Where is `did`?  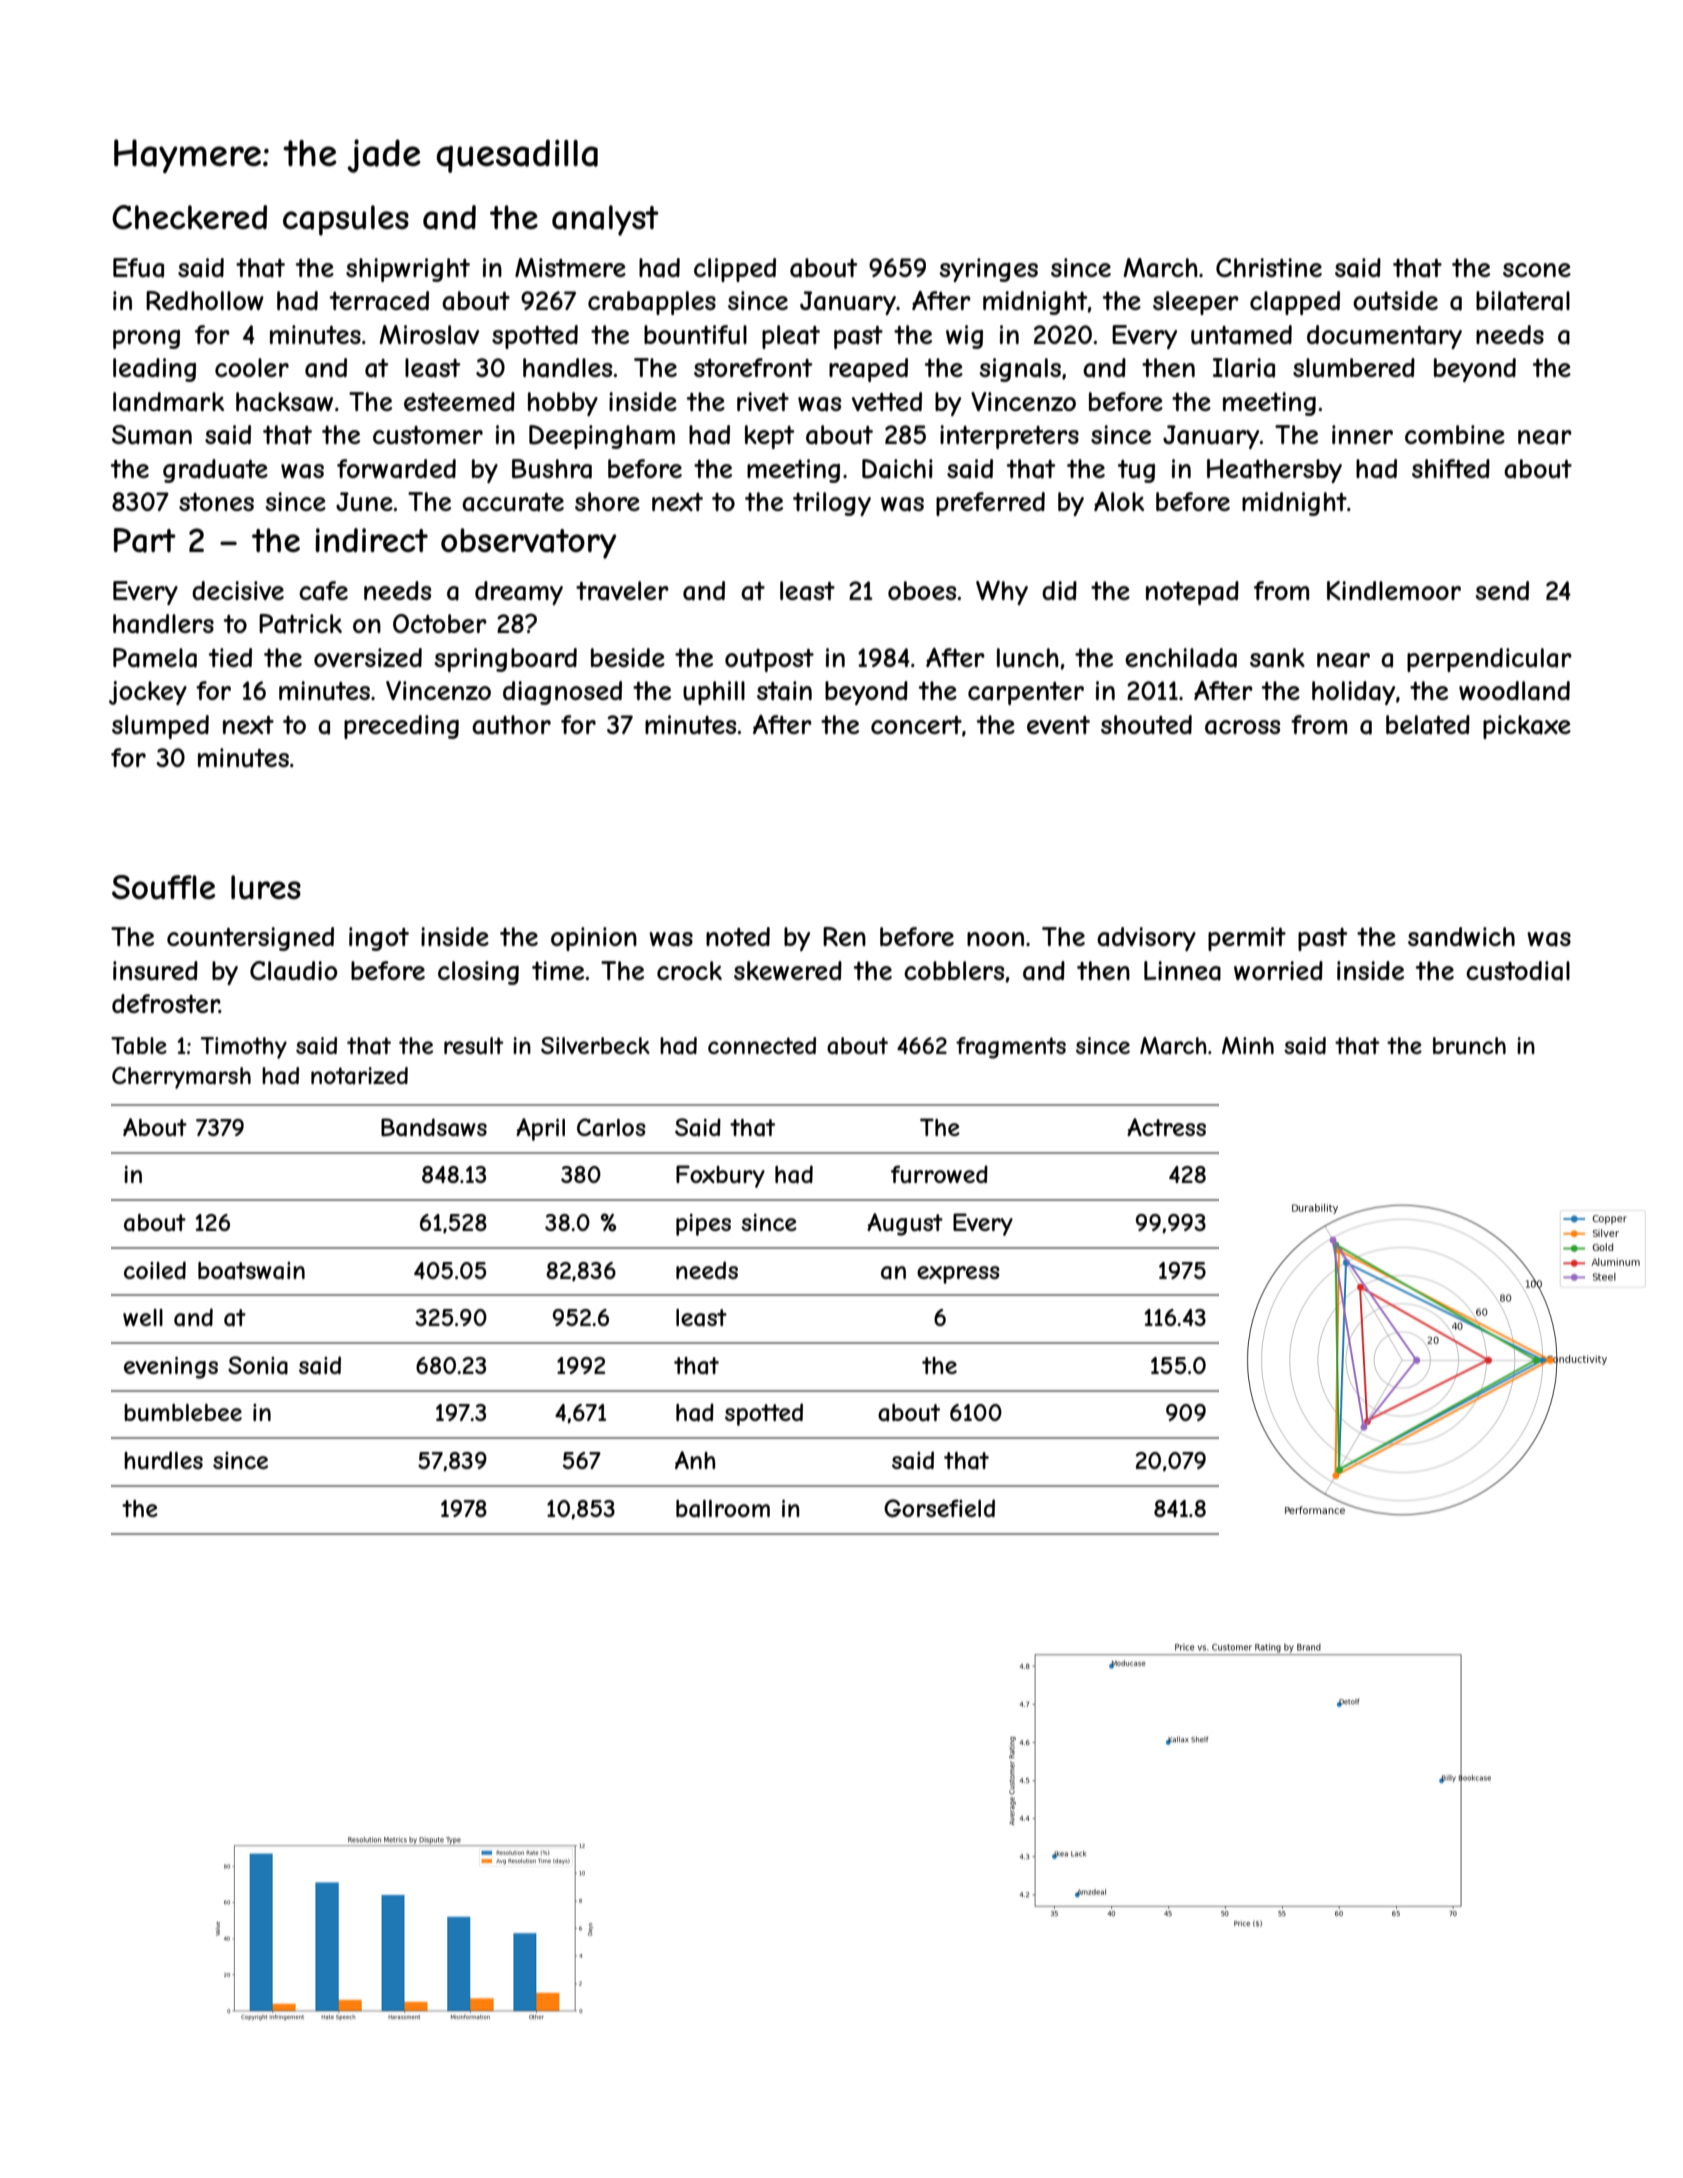 did is located at coordinates (1059, 590).
